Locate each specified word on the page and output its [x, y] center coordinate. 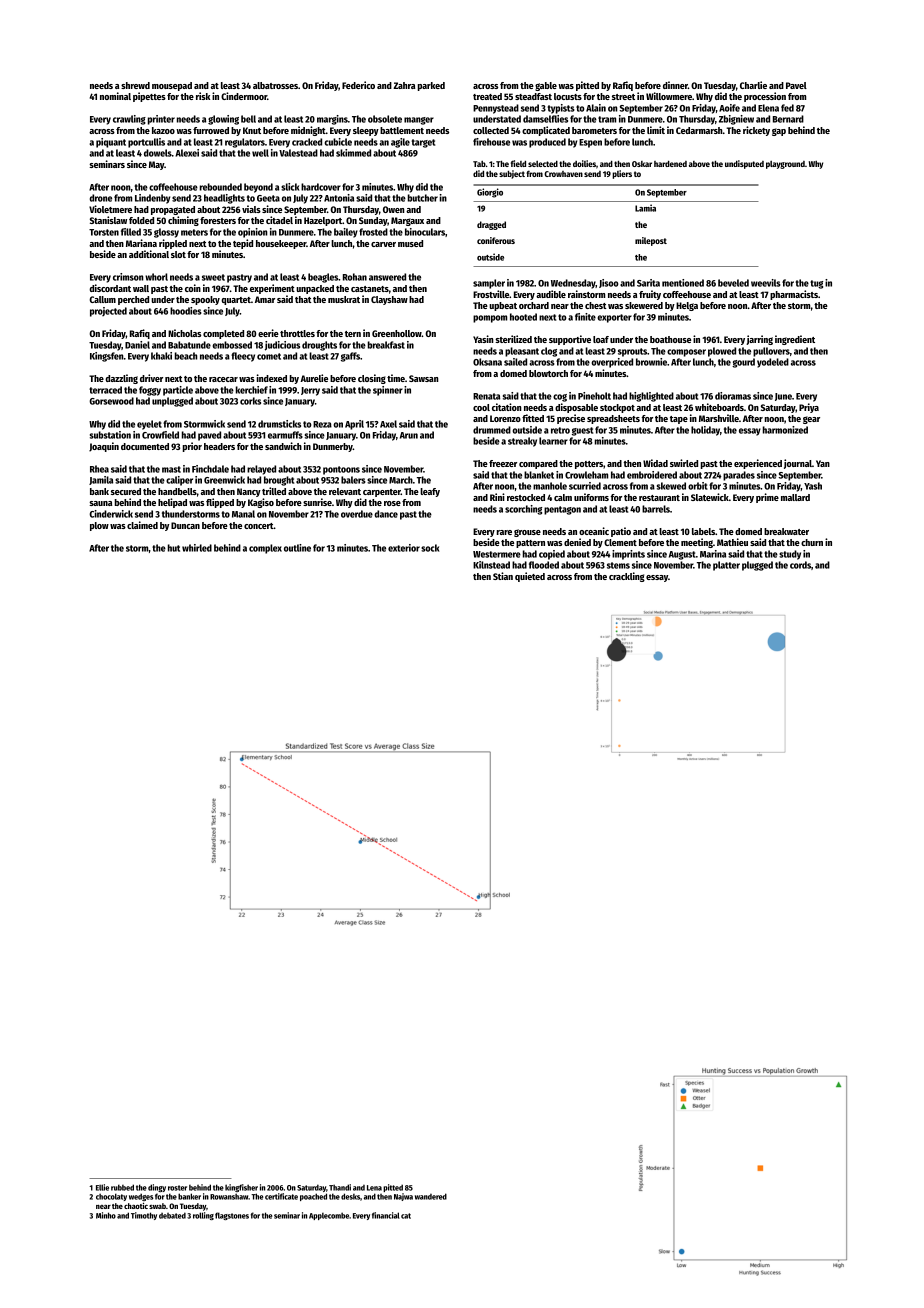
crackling [627, 577]
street [623, 97]
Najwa [403, 1197]
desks [350, 1196]
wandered [431, 1196]
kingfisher [241, 1188]
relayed [261, 470]
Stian [503, 576]
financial [386, 1215]
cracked [307, 142]
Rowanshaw [229, 1196]
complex [265, 549]
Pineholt [594, 396]
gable [546, 86]
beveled [733, 283]
